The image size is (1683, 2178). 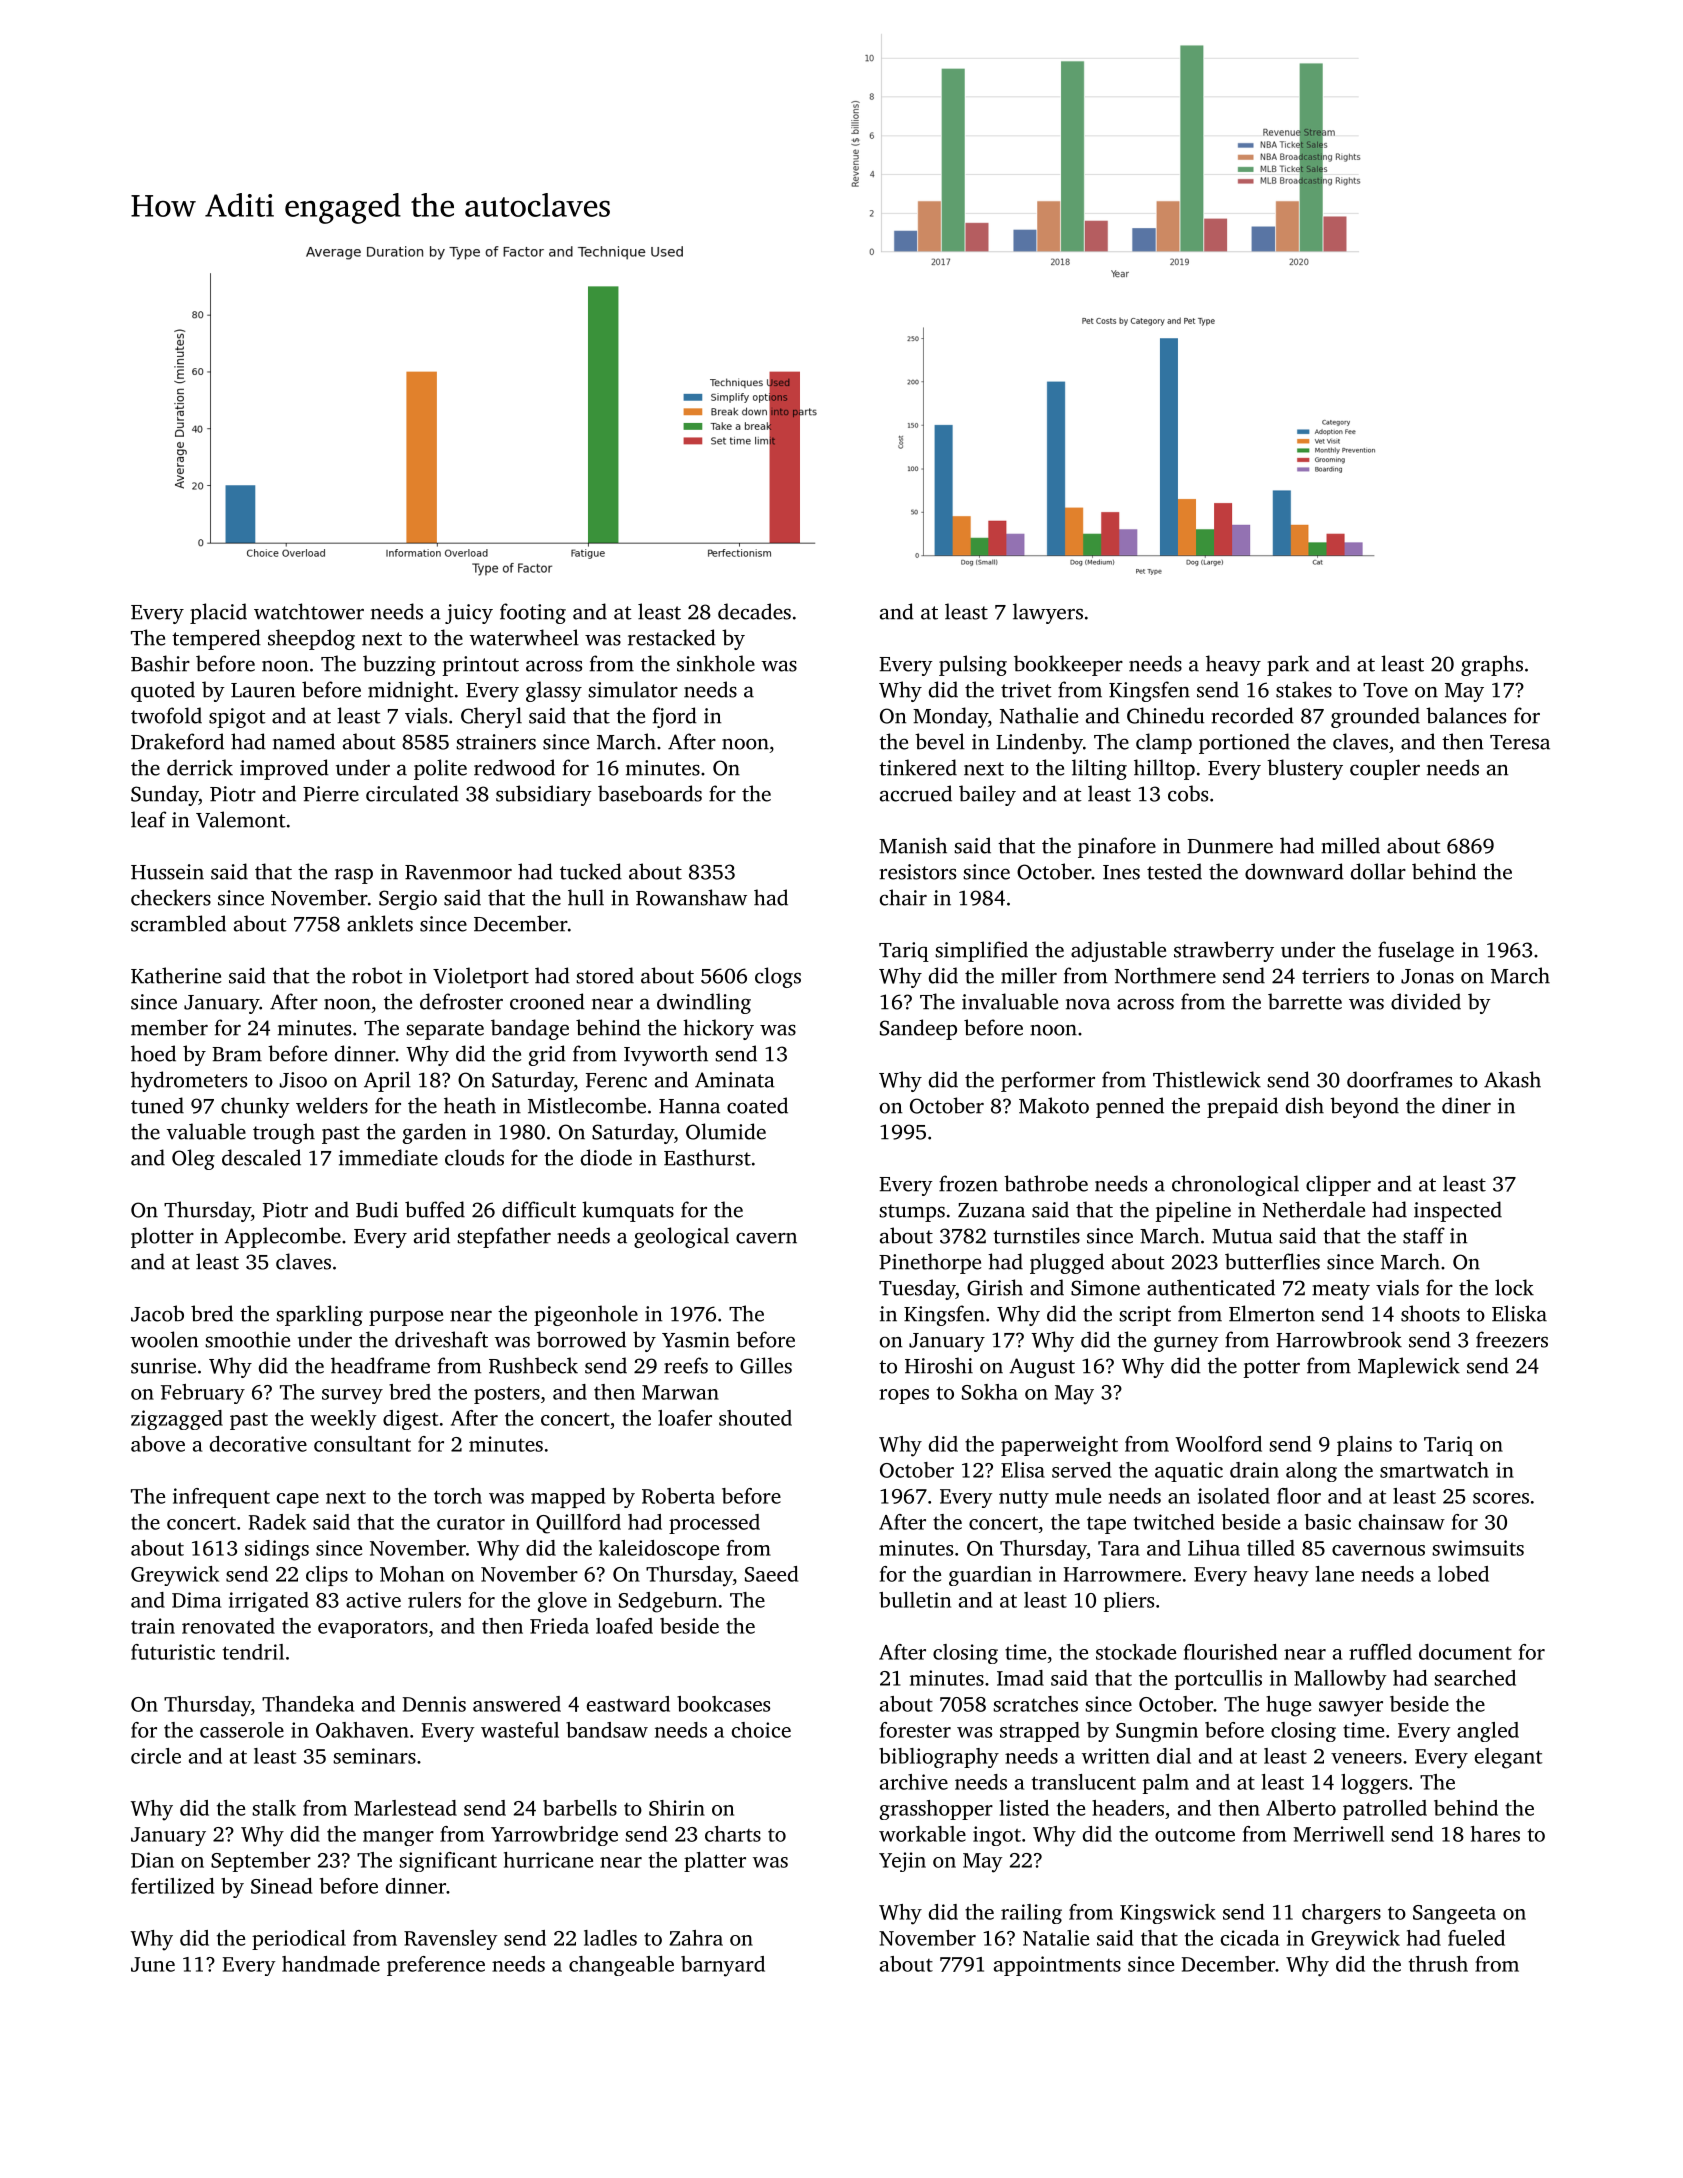 I want to click on baseboards, so click(x=650, y=793).
